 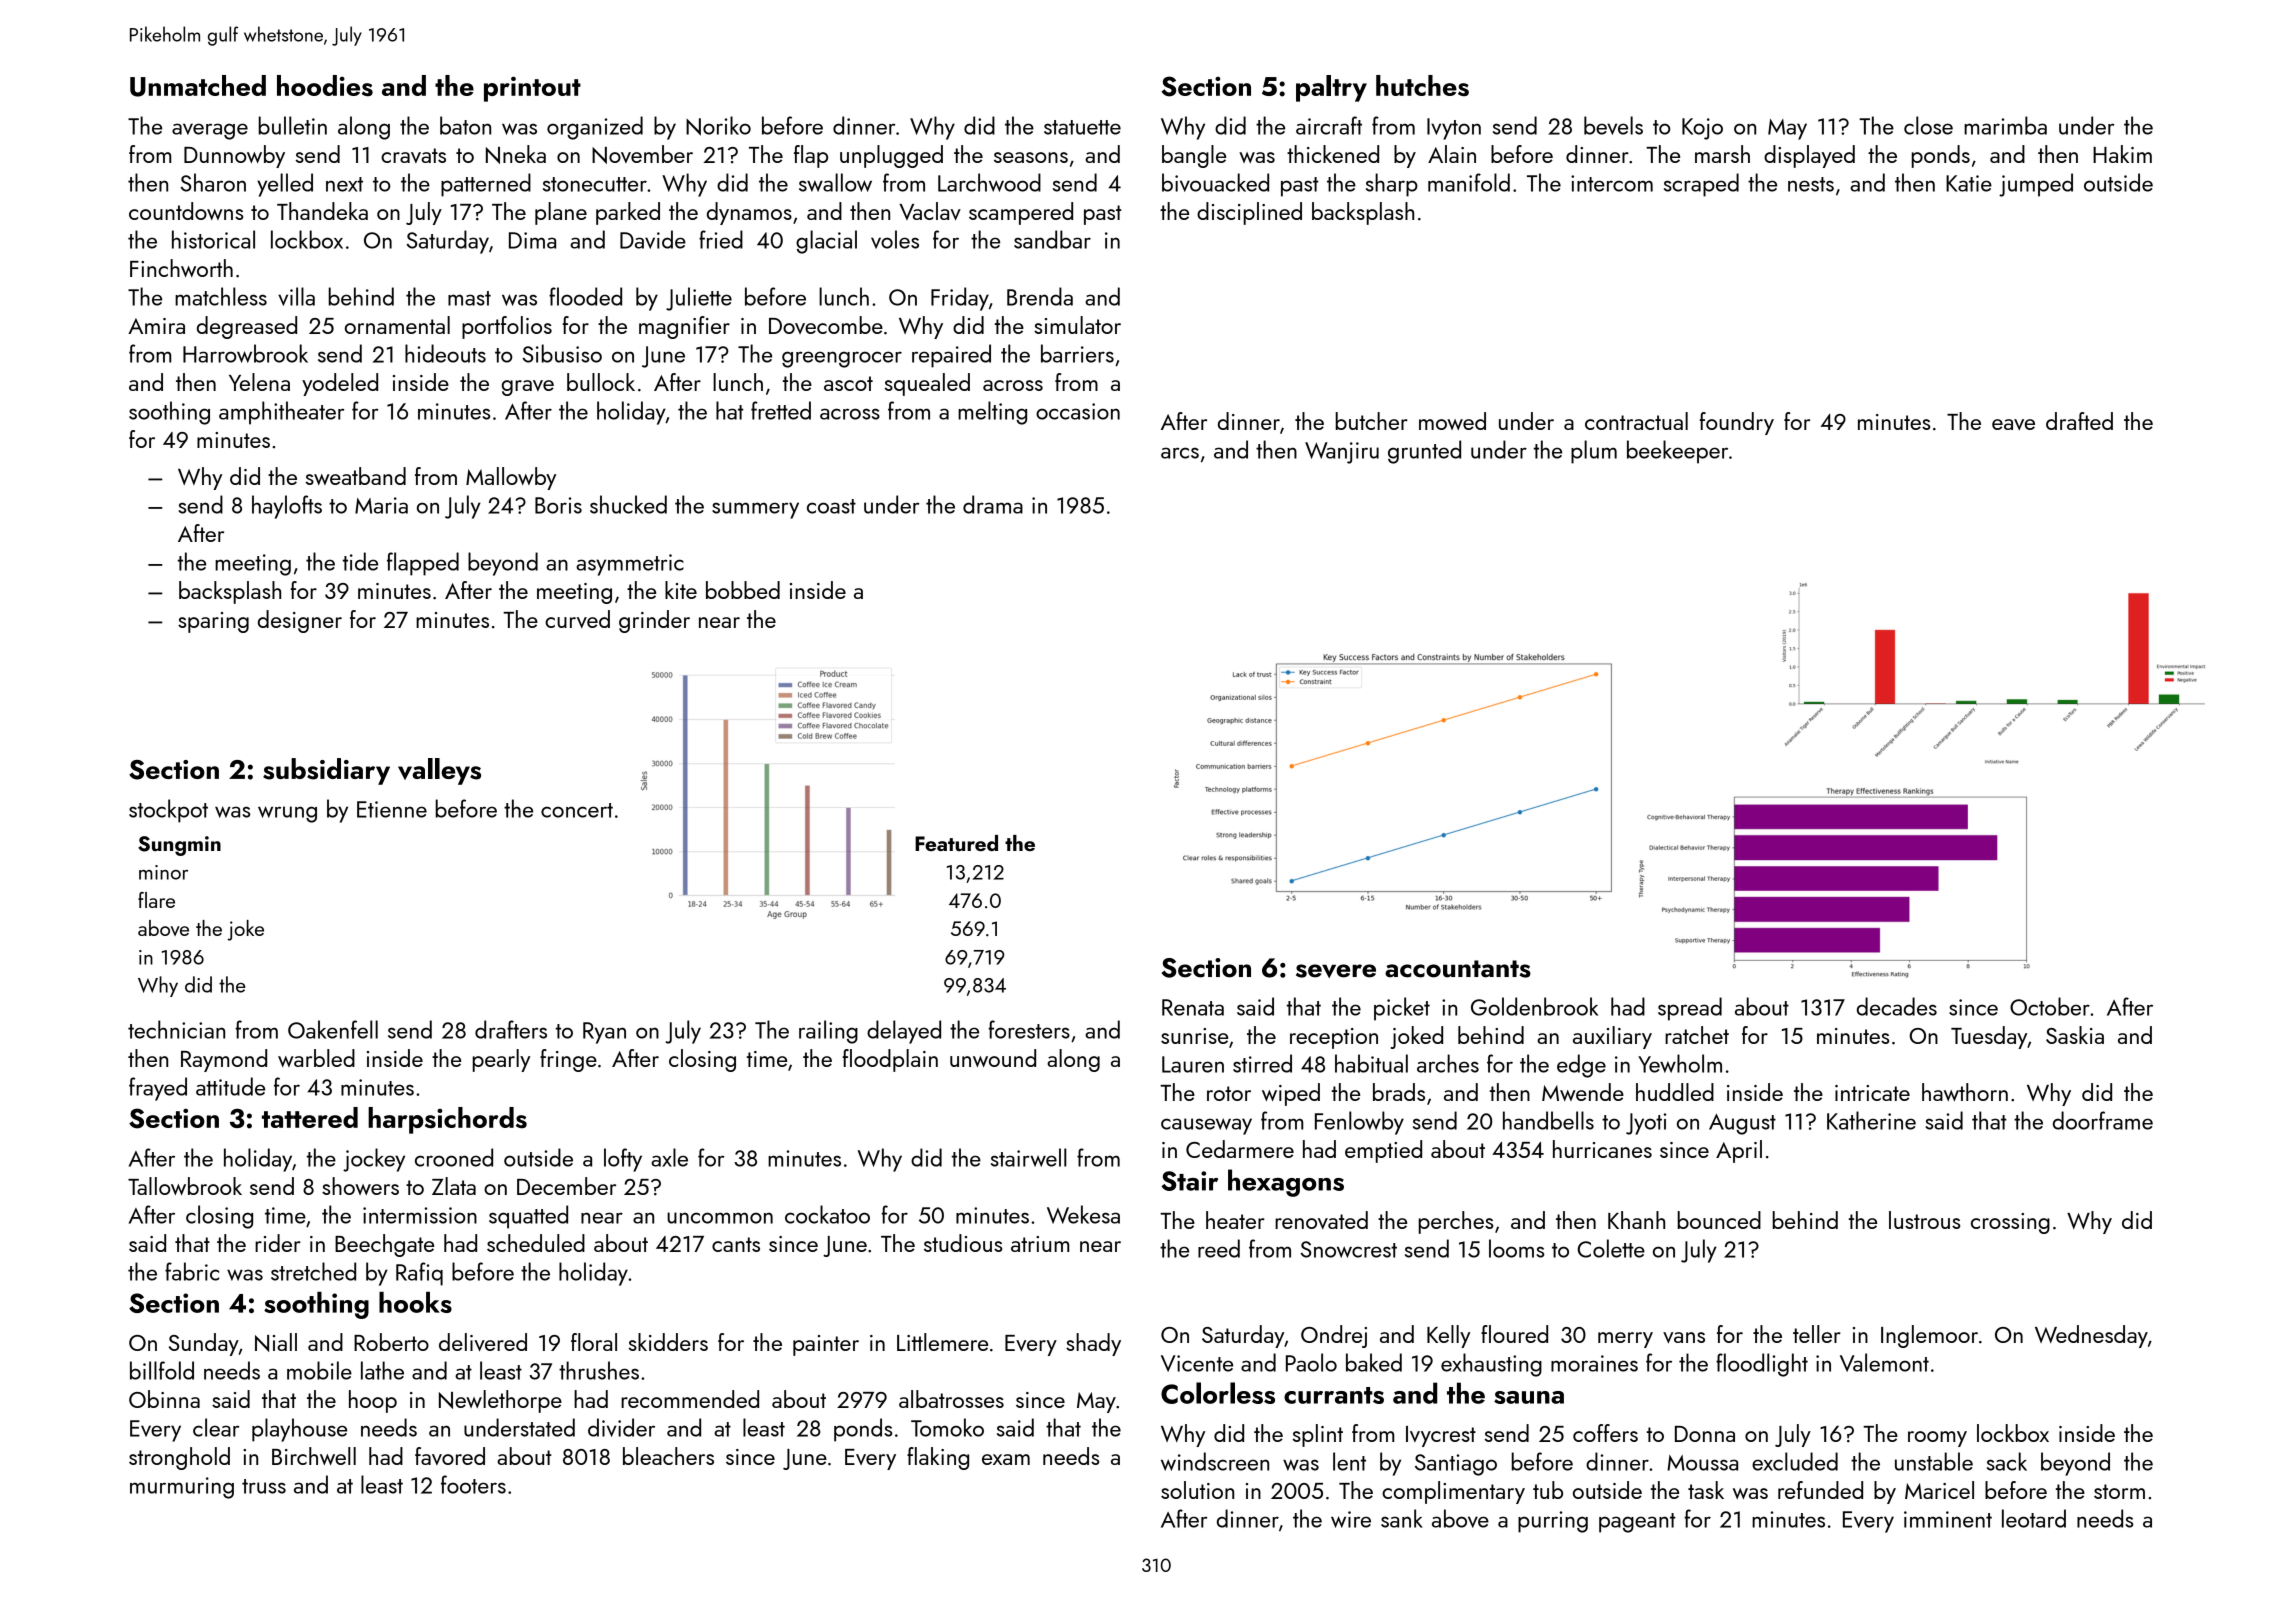 I want to click on scraped, so click(x=1701, y=185).
